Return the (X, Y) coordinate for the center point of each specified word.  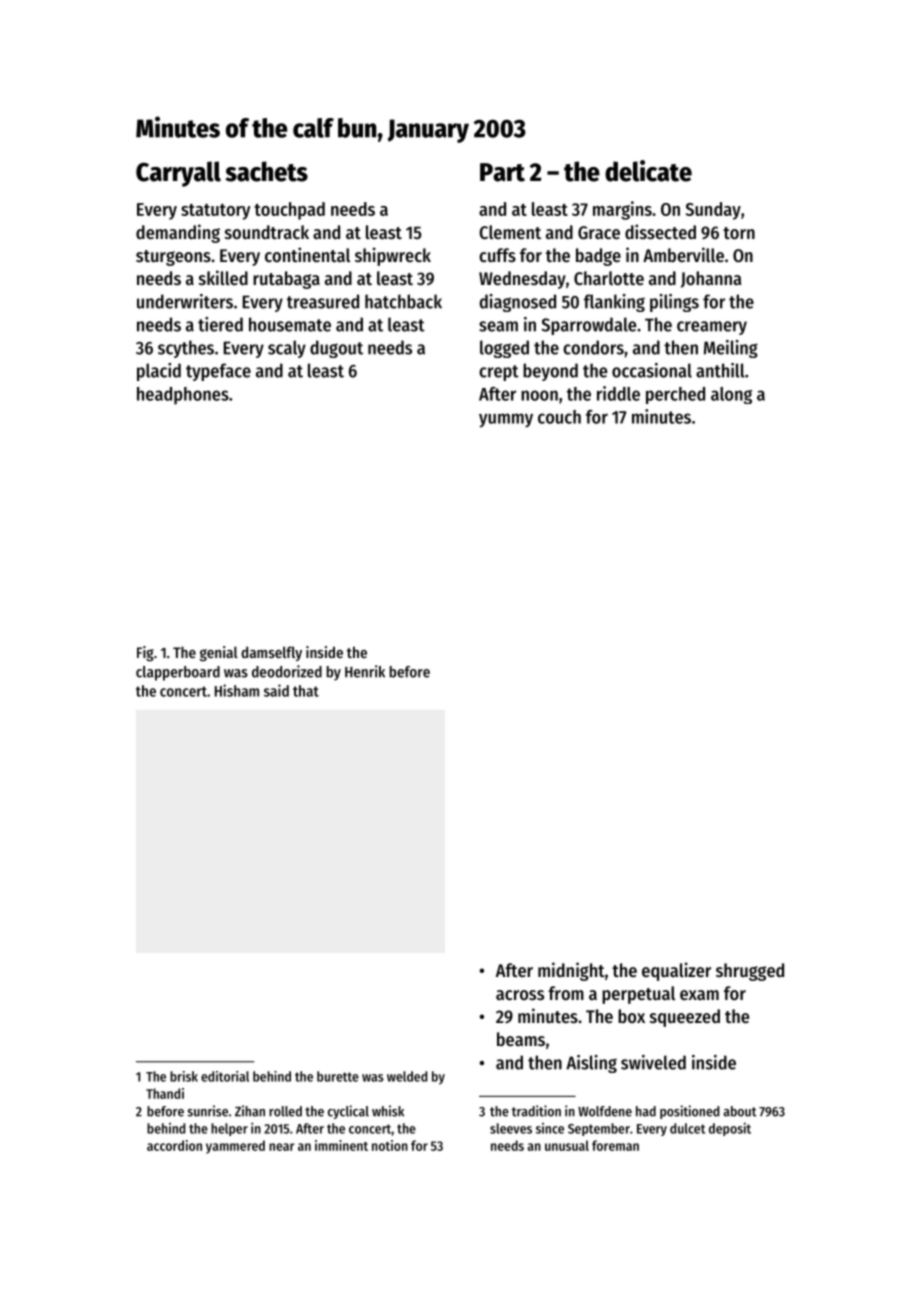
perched (675, 395)
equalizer (676, 971)
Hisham (237, 690)
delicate (648, 171)
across (520, 995)
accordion (174, 1145)
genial (219, 654)
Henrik (365, 671)
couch (559, 417)
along (731, 395)
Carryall (178, 174)
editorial (225, 1076)
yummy (506, 420)
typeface (218, 372)
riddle (618, 393)
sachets (266, 171)
